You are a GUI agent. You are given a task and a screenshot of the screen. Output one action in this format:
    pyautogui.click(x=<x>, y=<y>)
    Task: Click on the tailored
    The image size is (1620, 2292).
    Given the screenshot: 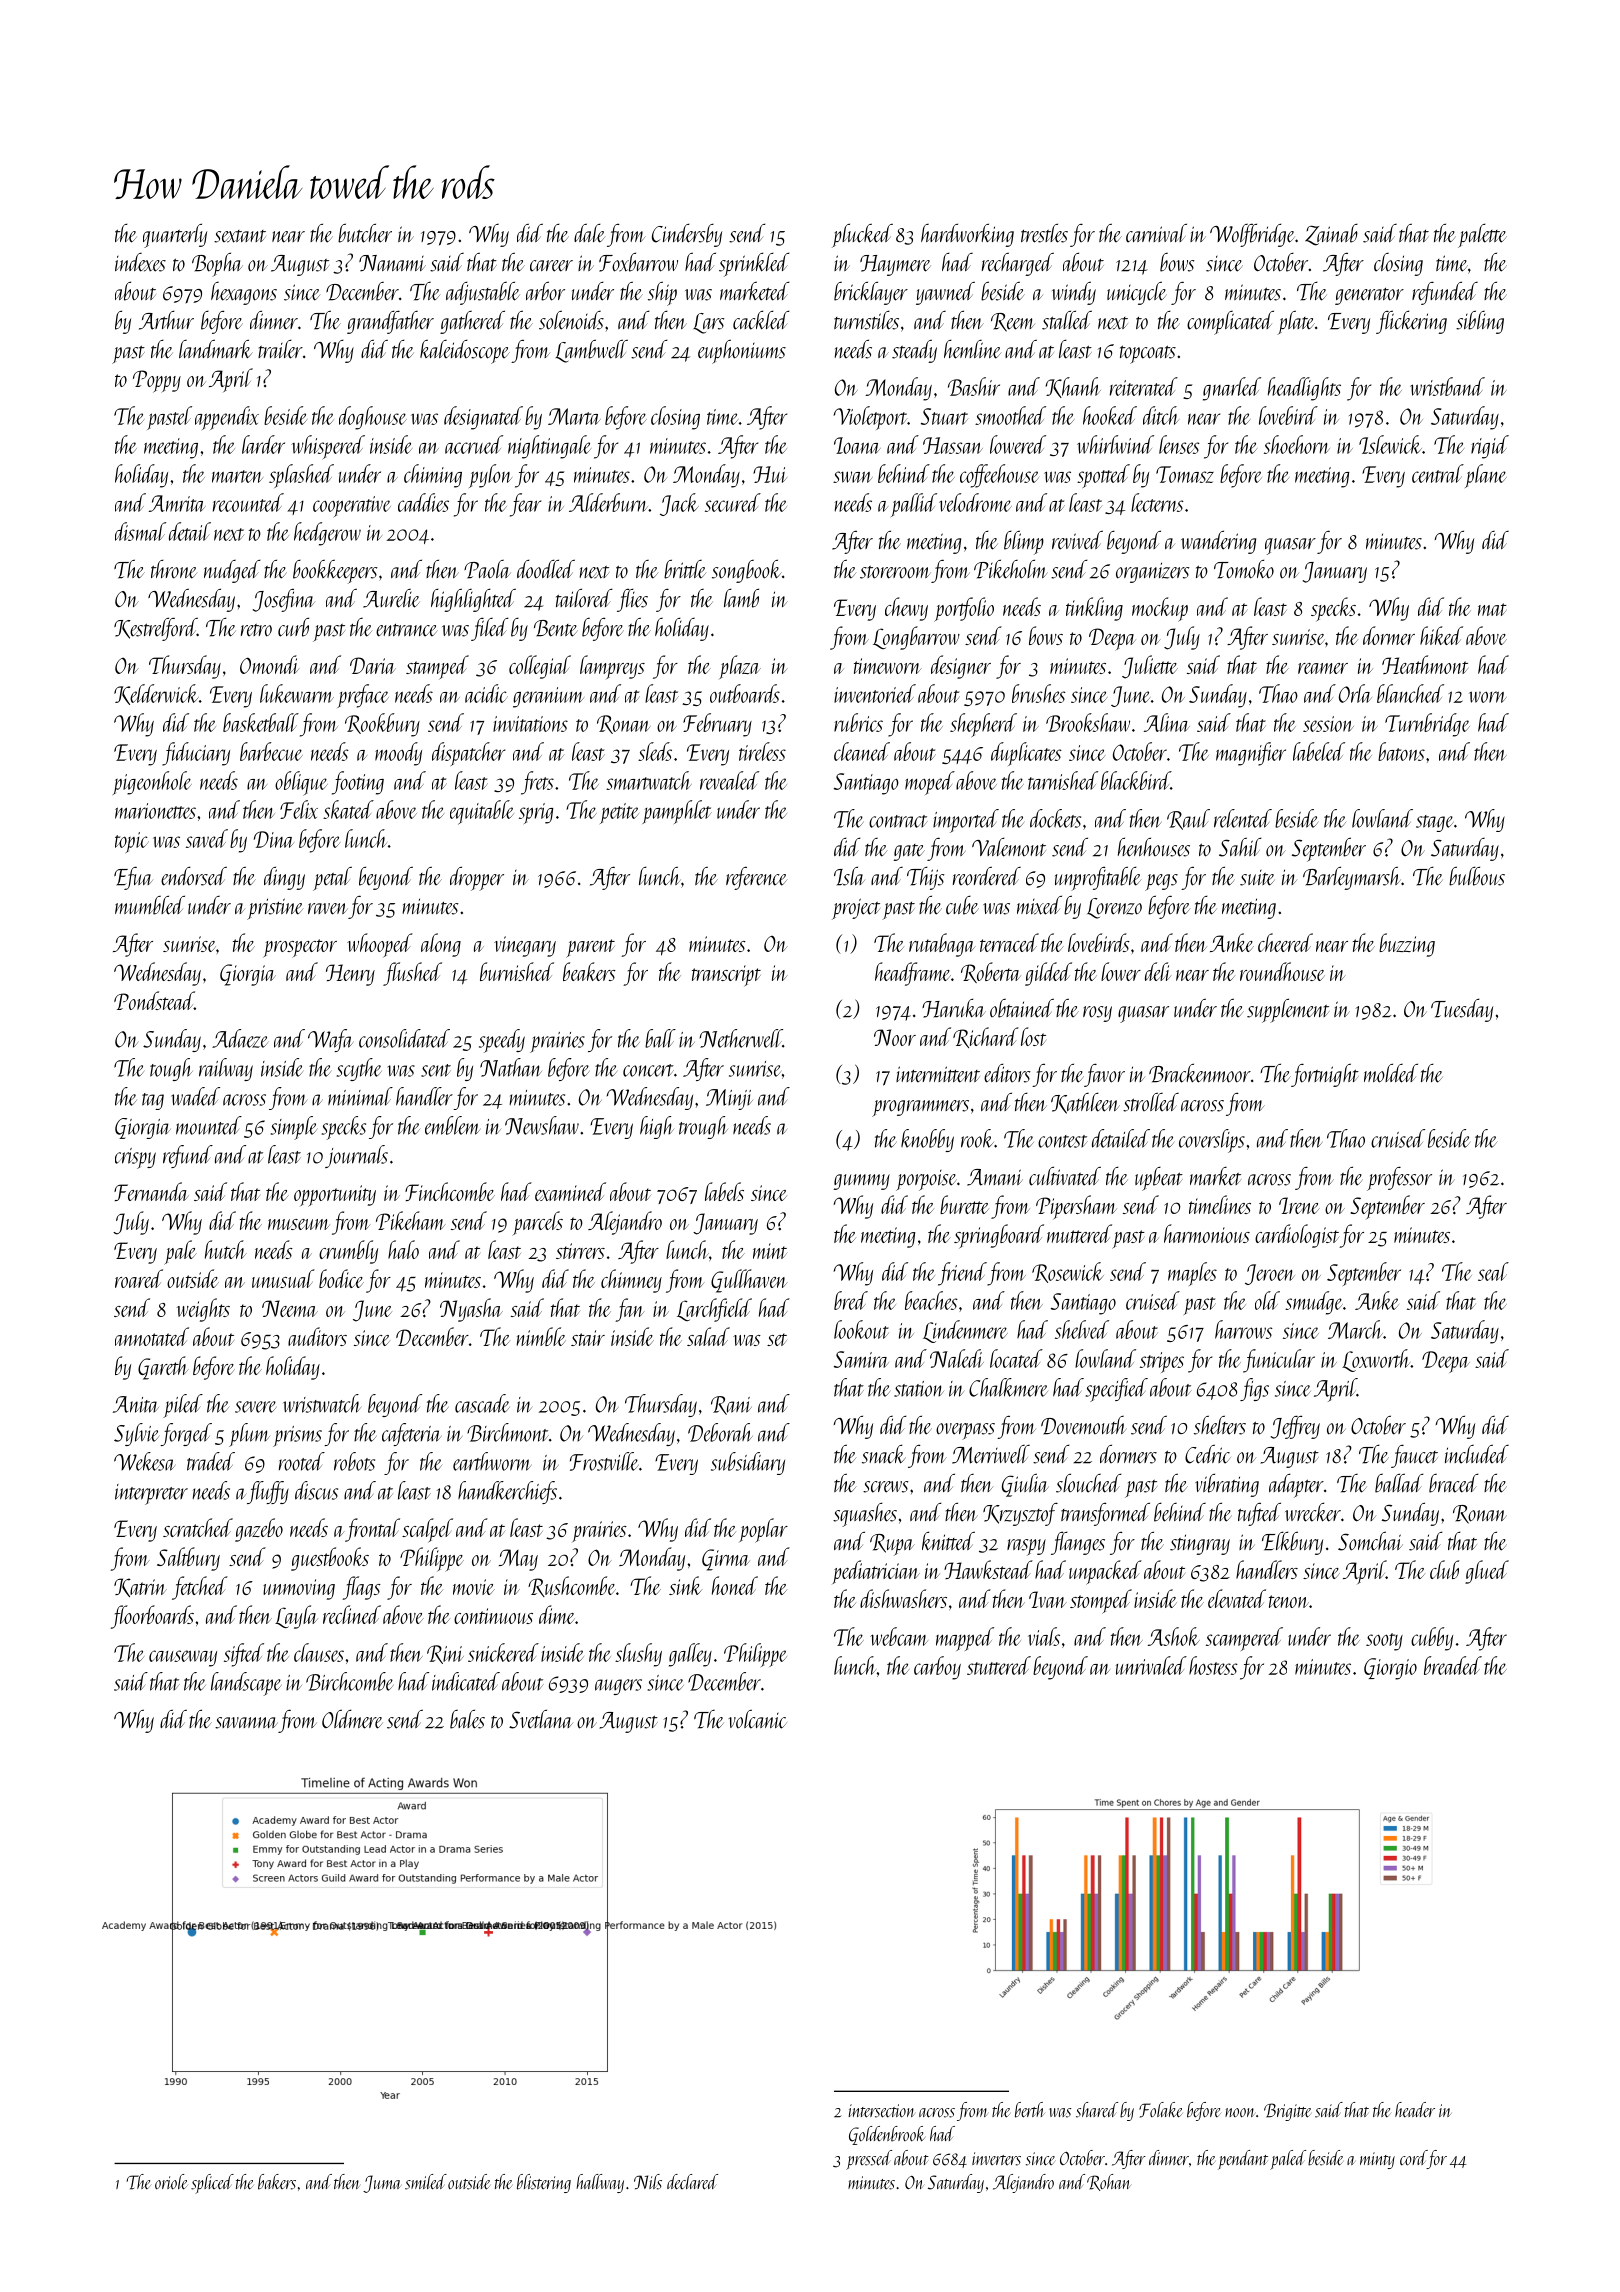 What is the action you would take?
    pyautogui.click(x=584, y=598)
